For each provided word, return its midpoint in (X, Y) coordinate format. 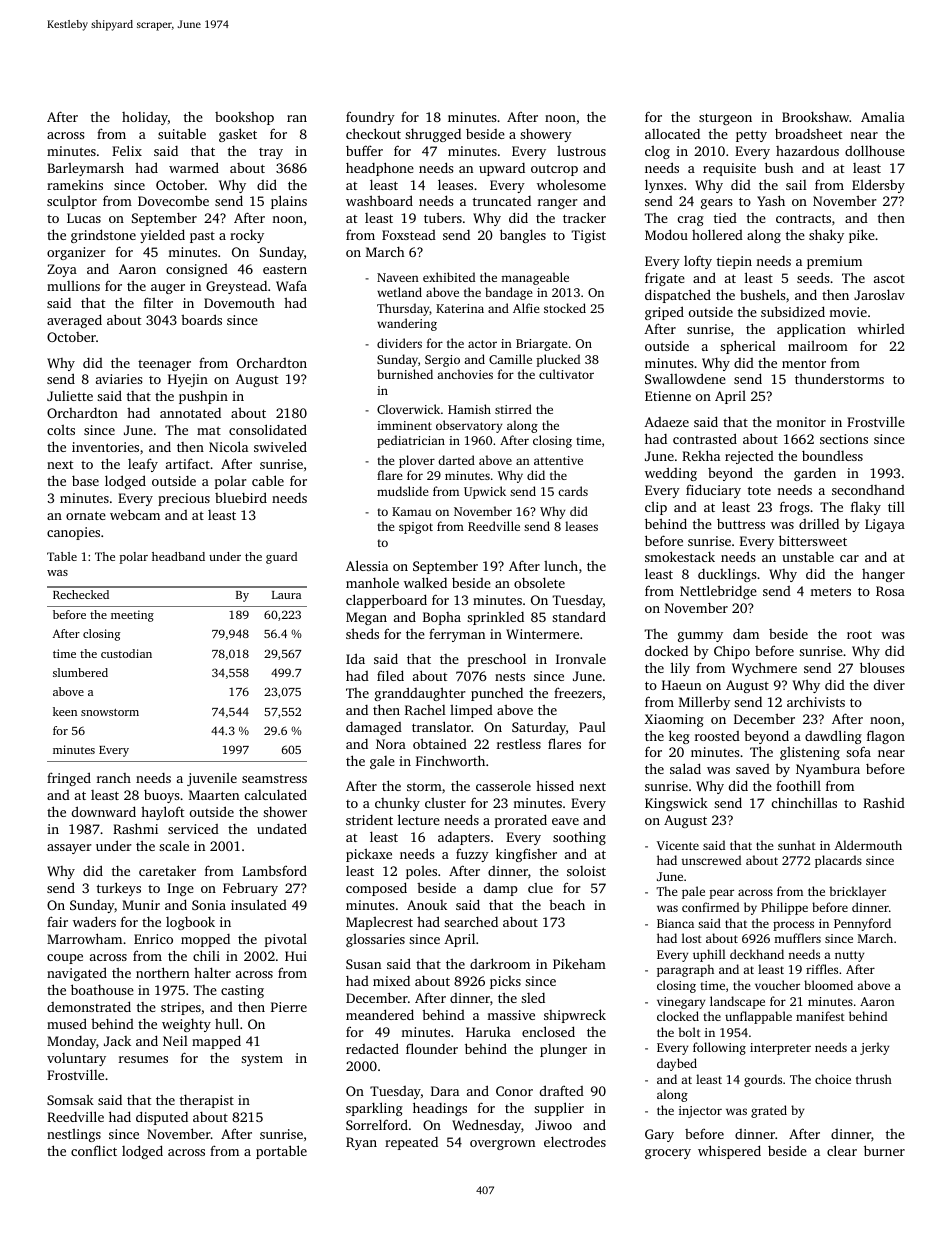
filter (158, 302)
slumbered (80, 672)
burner (884, 1150)
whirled (881, 328)
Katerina (460, 308)
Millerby (704, 703)
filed (390, 675)
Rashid (884, 803)
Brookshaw (815, 117)
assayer (69, 849)
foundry (370, 118)
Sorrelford (377, 1124)
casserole (503, 786)
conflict (94, 1150)
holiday (145, 118)
